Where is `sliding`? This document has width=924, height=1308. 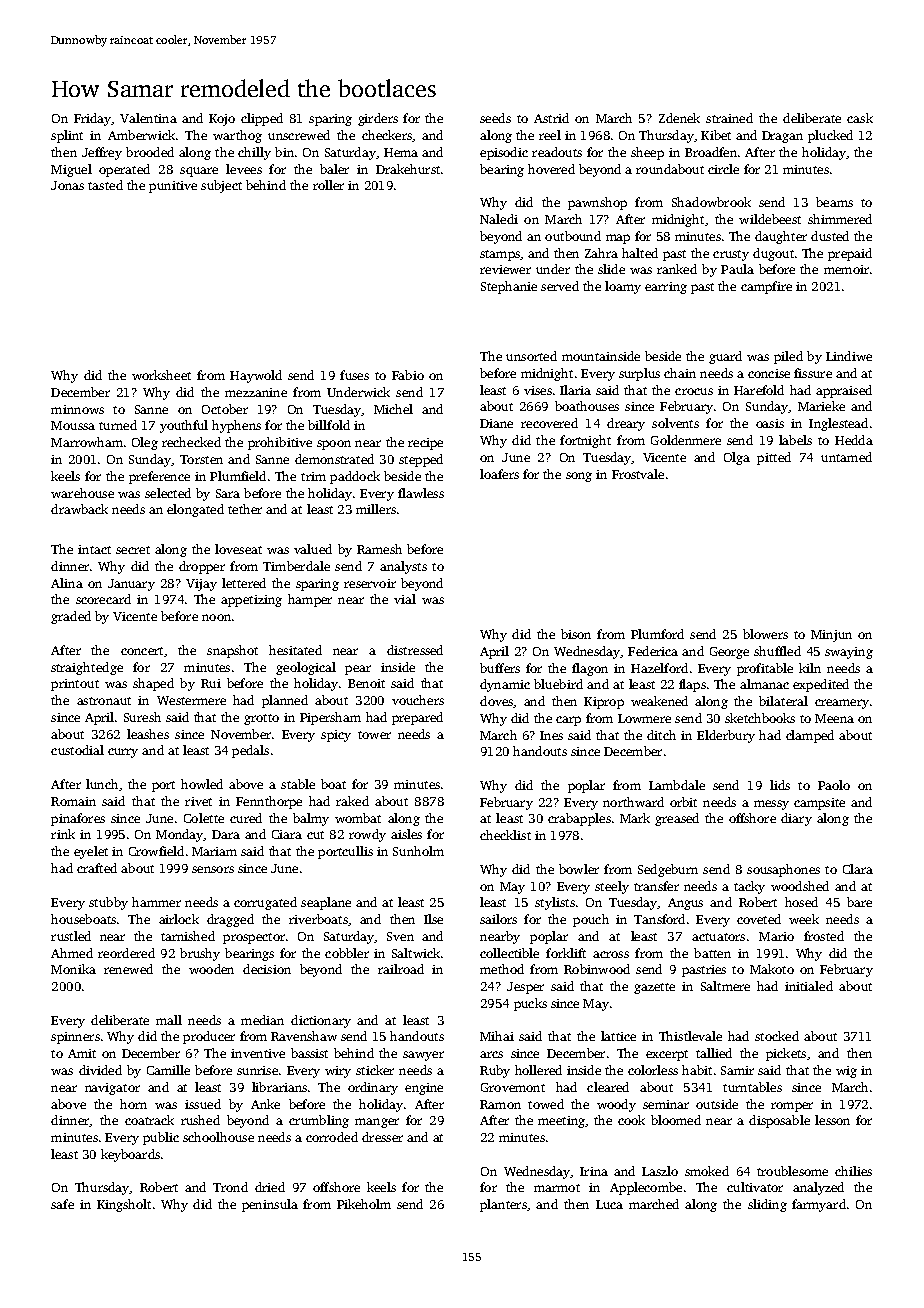
sliding is located at coordinates (767, 1205).
